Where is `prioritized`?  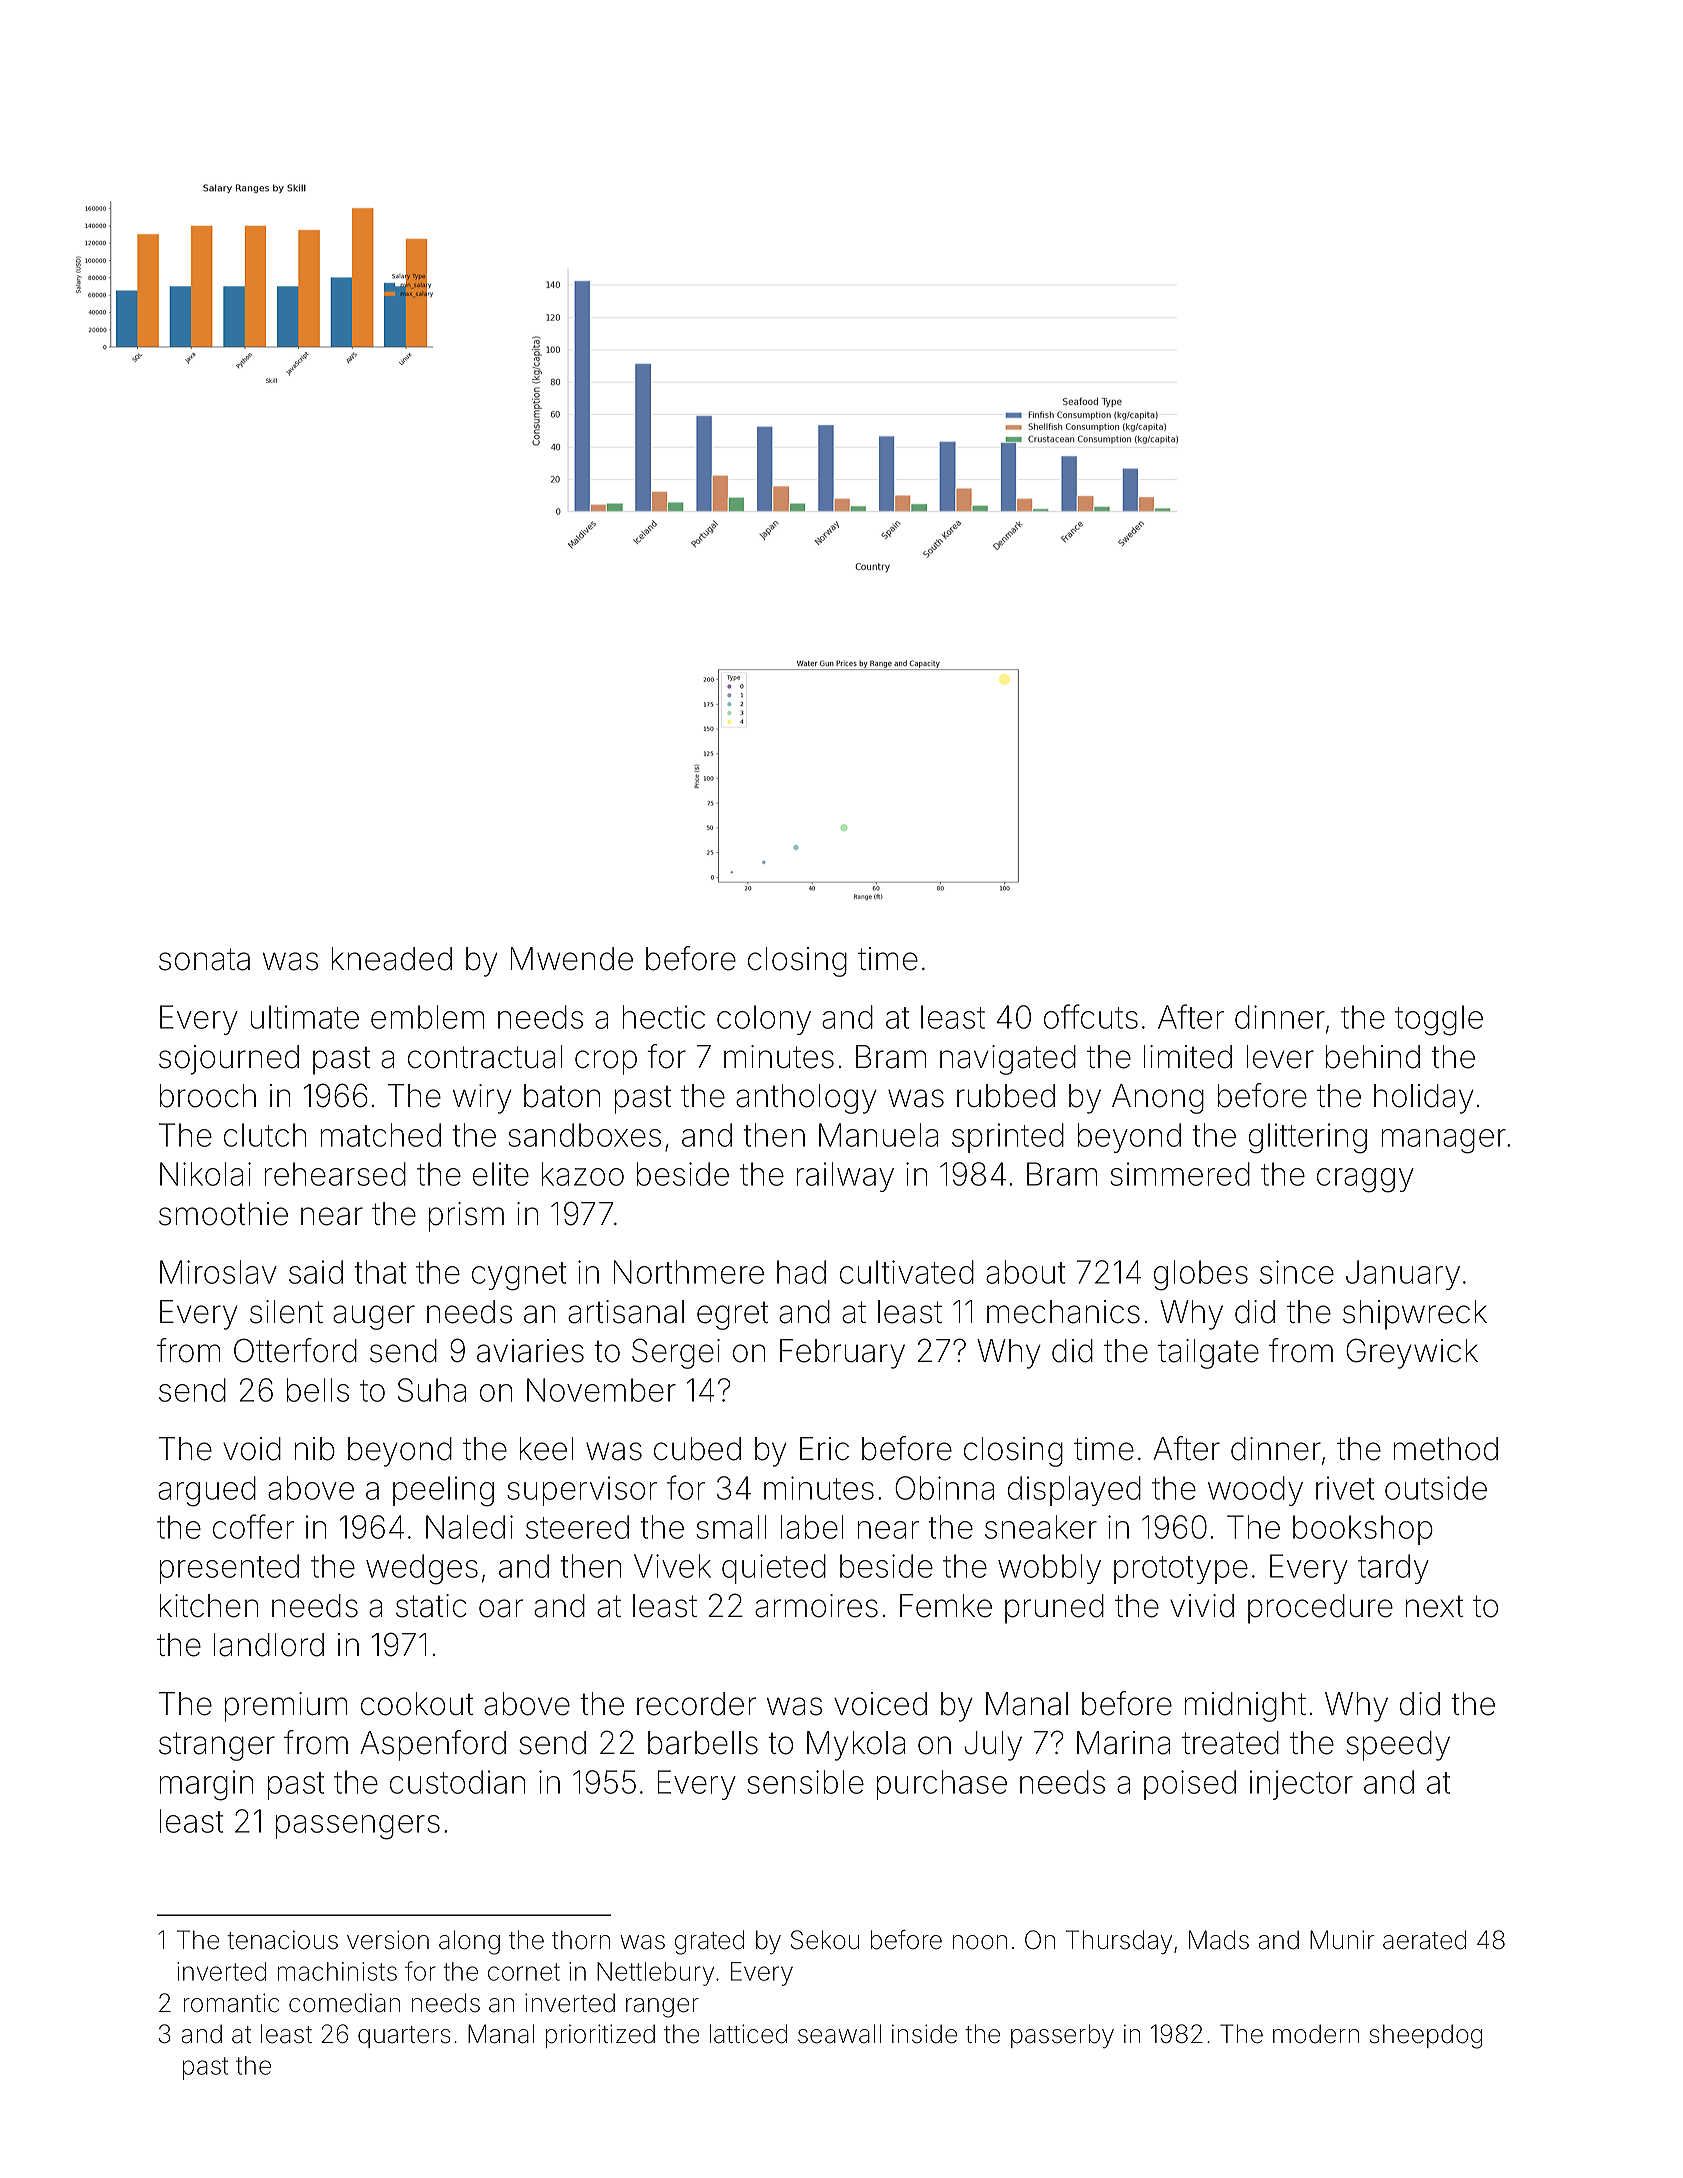 prioritized is located at coordinates (600, 2036).
